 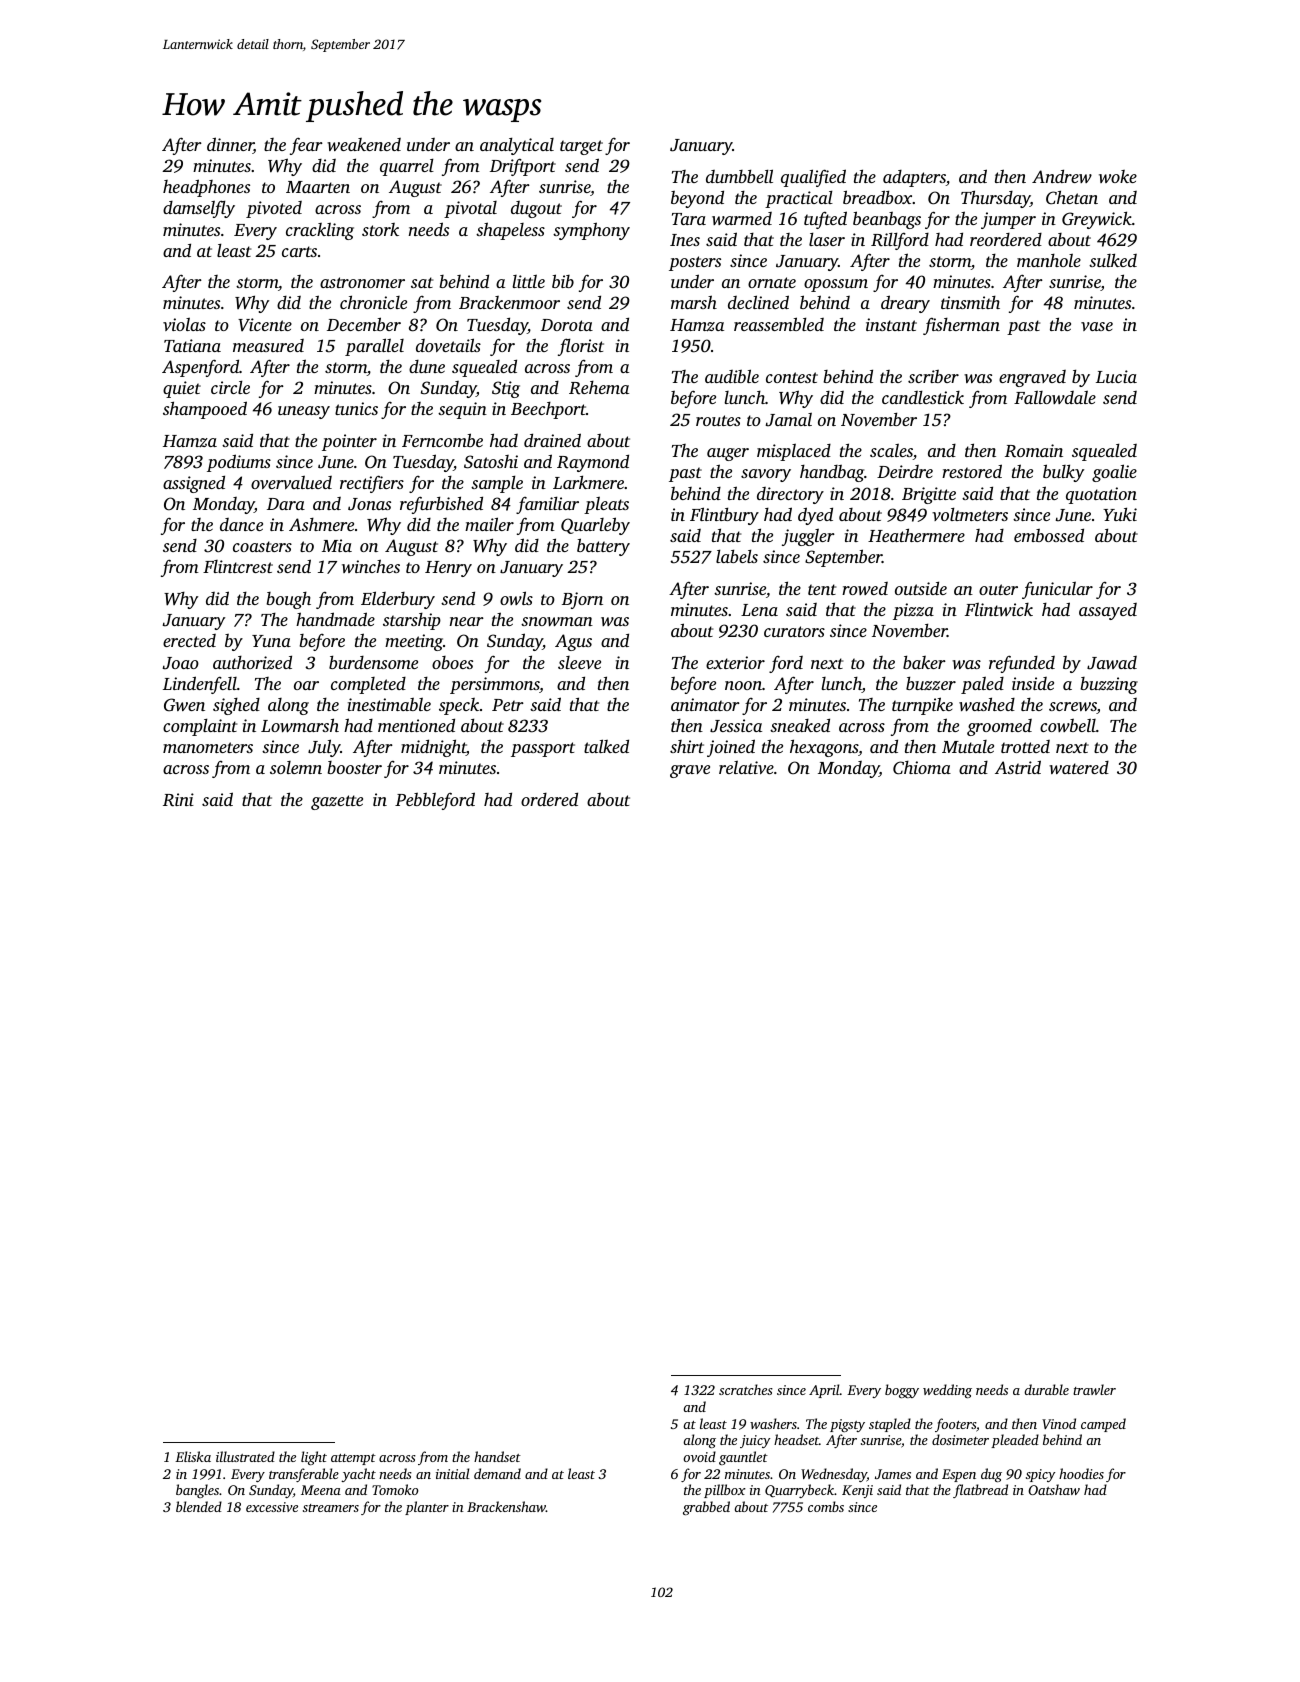 I want to click on dinner, so click(x=230, y=145).
